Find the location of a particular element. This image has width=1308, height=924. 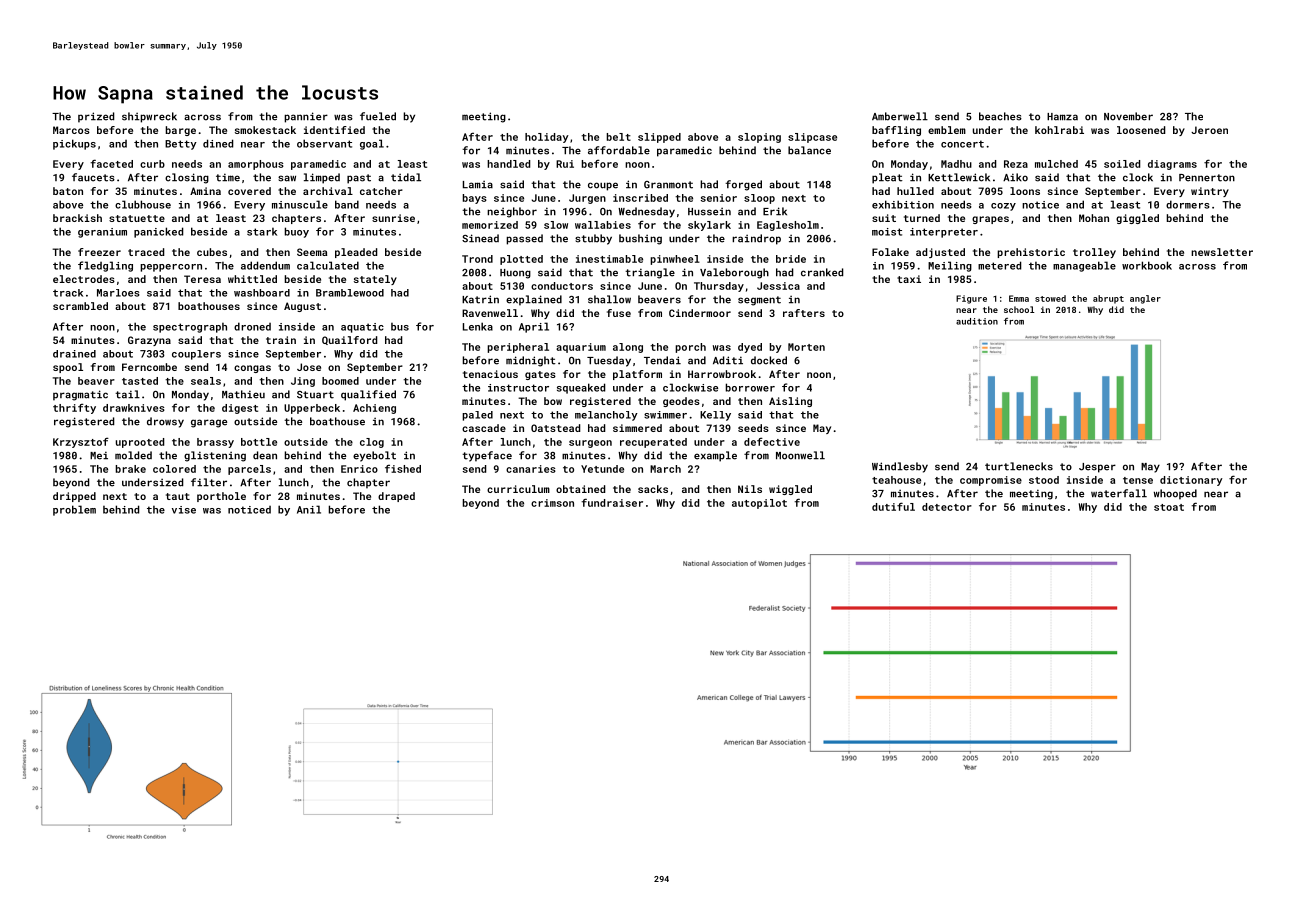

scrambled is located at coordinates (80, 306).
